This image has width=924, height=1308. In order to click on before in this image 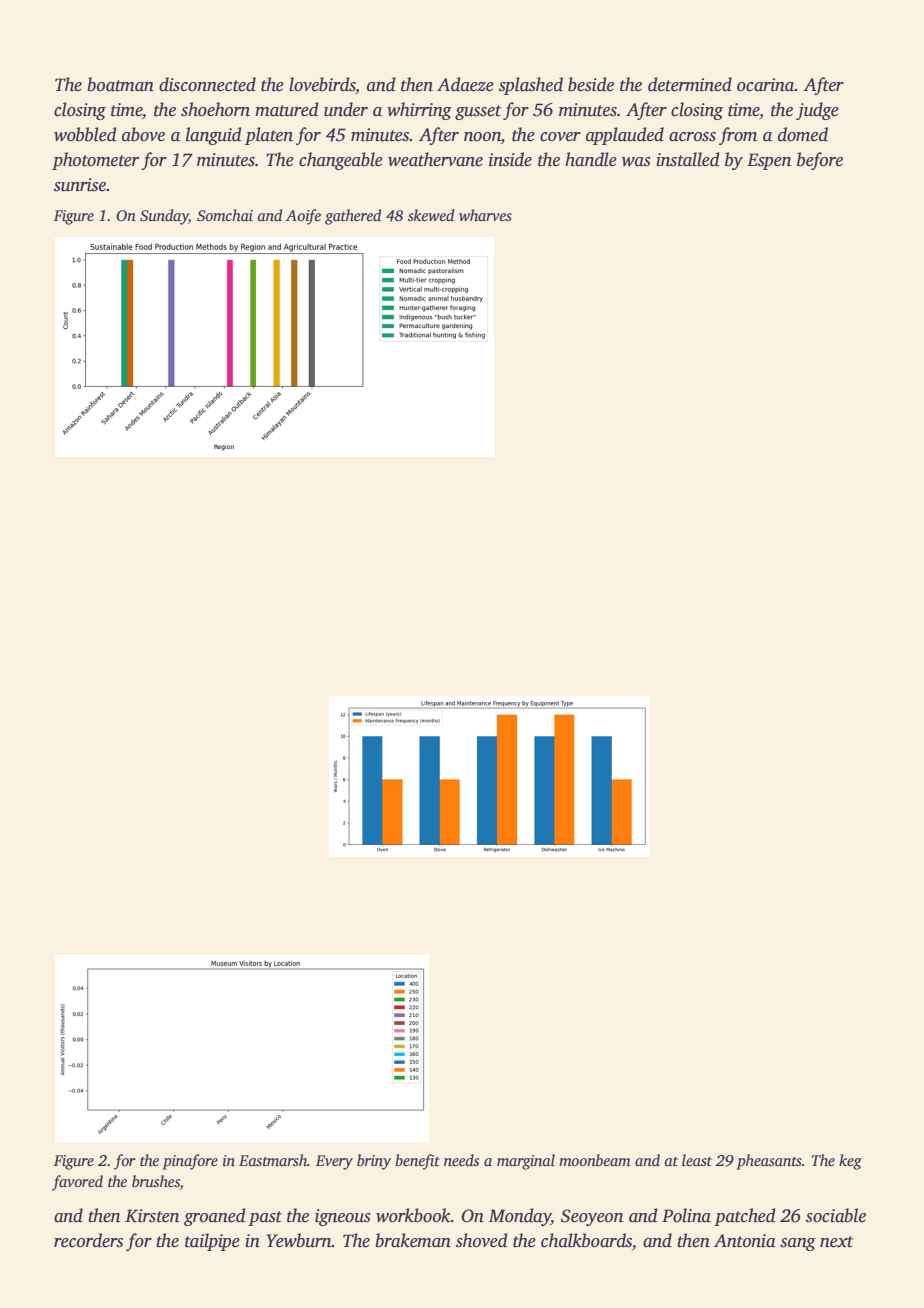, I will do `click(820, 161)`.
